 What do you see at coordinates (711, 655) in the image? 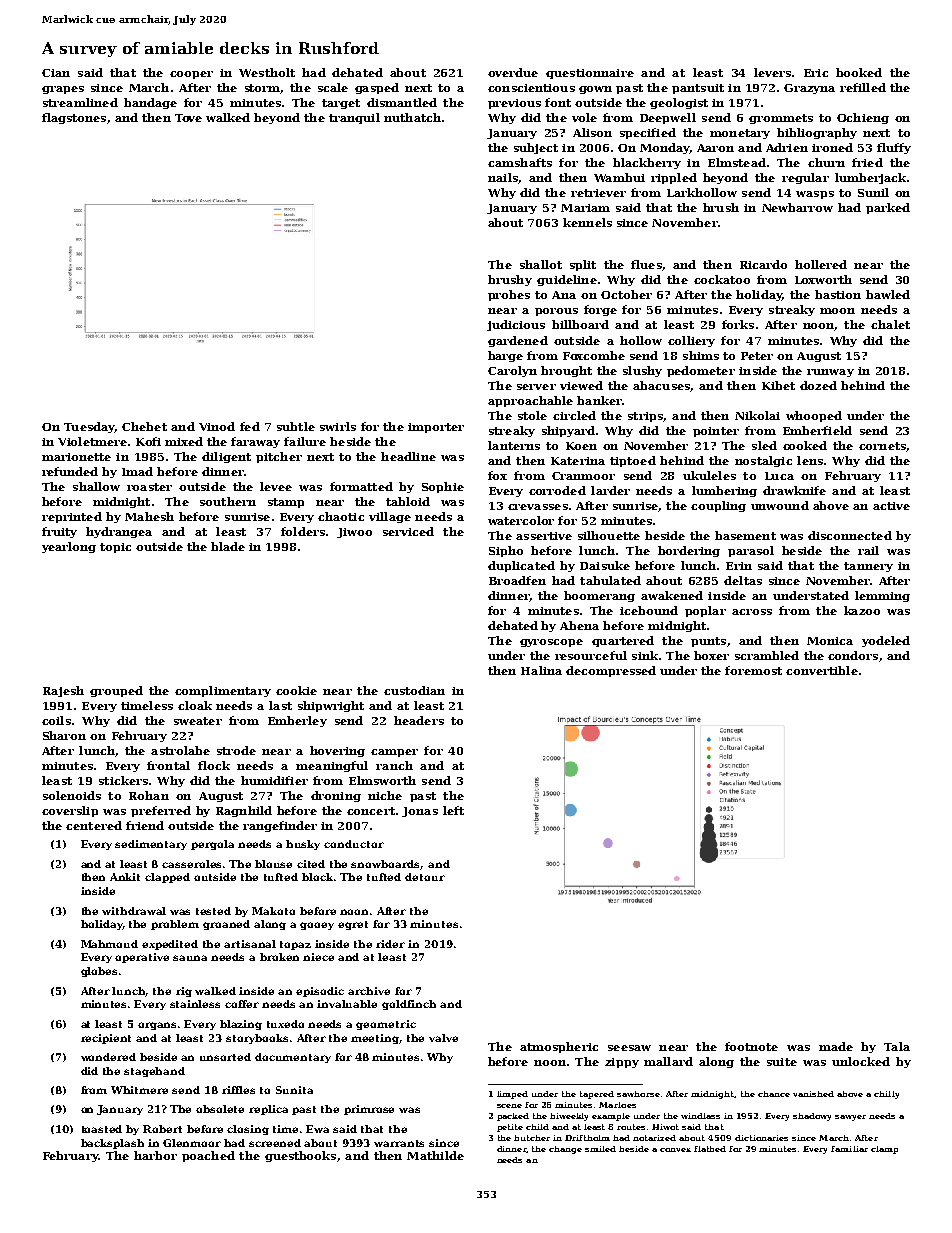
I see `boxer` at bounding box center [711, 655].
